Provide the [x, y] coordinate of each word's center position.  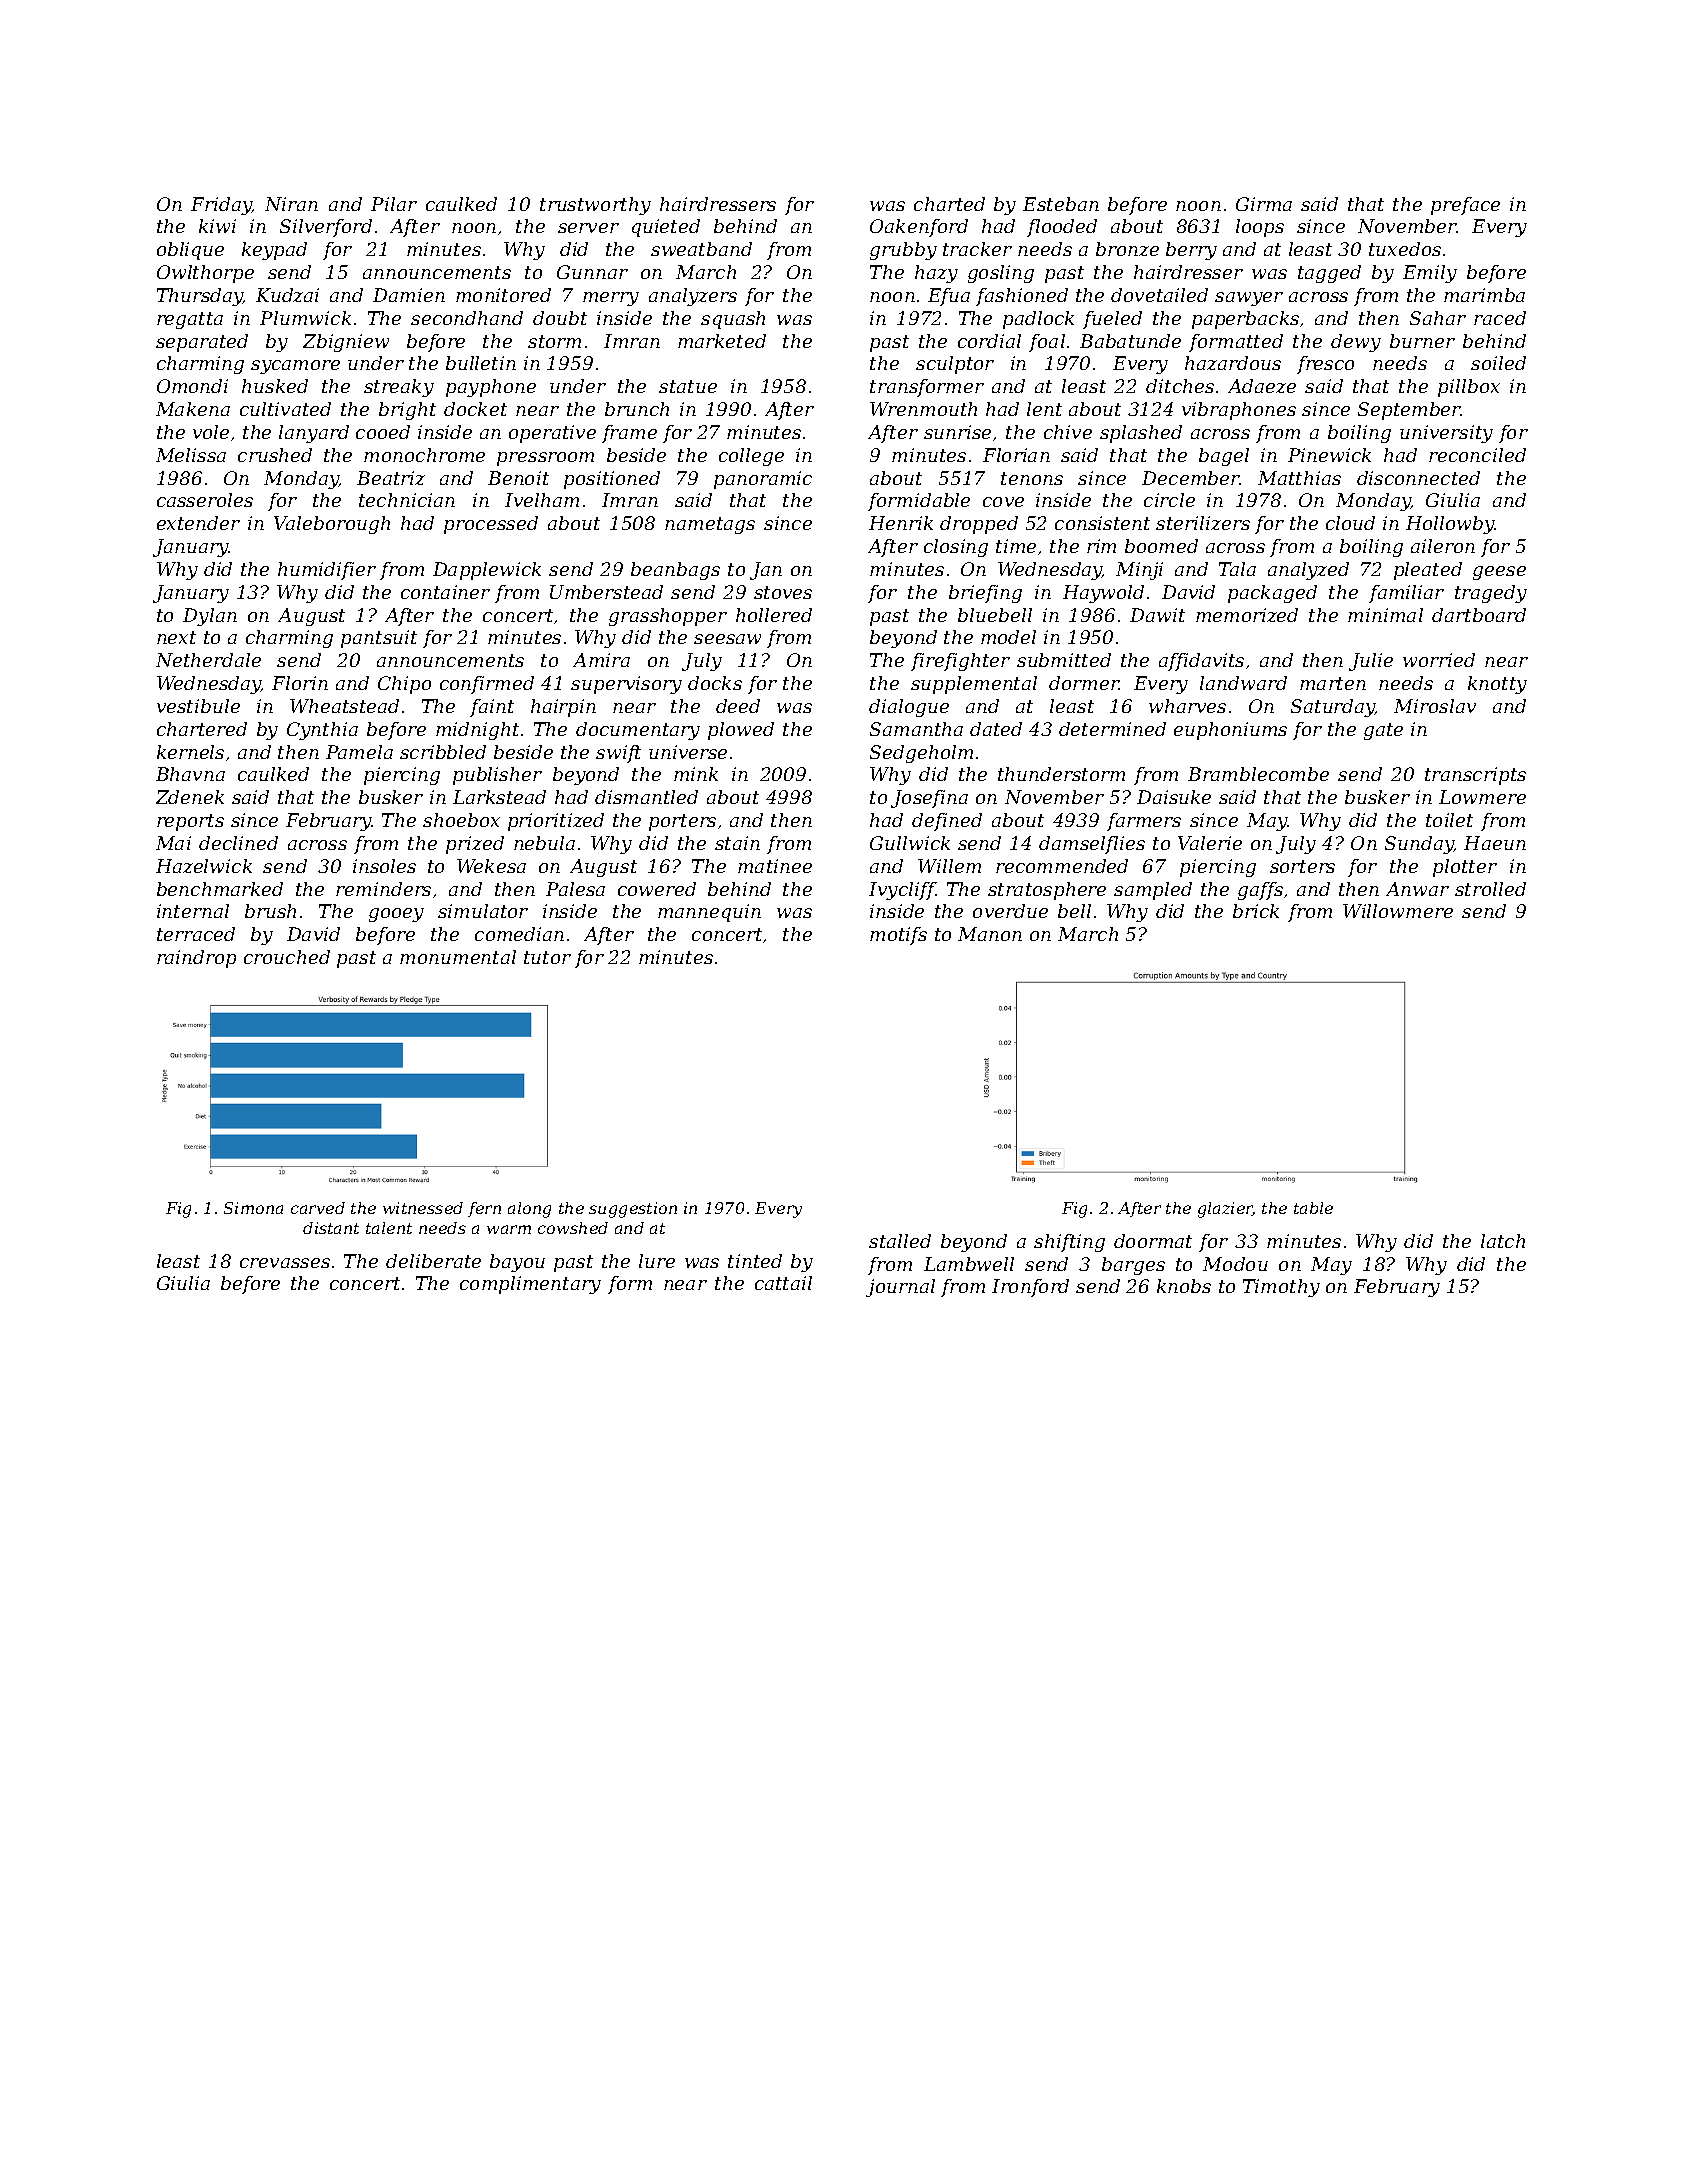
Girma [1264, 204]
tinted [755, 1261]
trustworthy [595, 206]
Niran [291, 204]
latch [1503, 1241]
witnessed [423, 1208]
